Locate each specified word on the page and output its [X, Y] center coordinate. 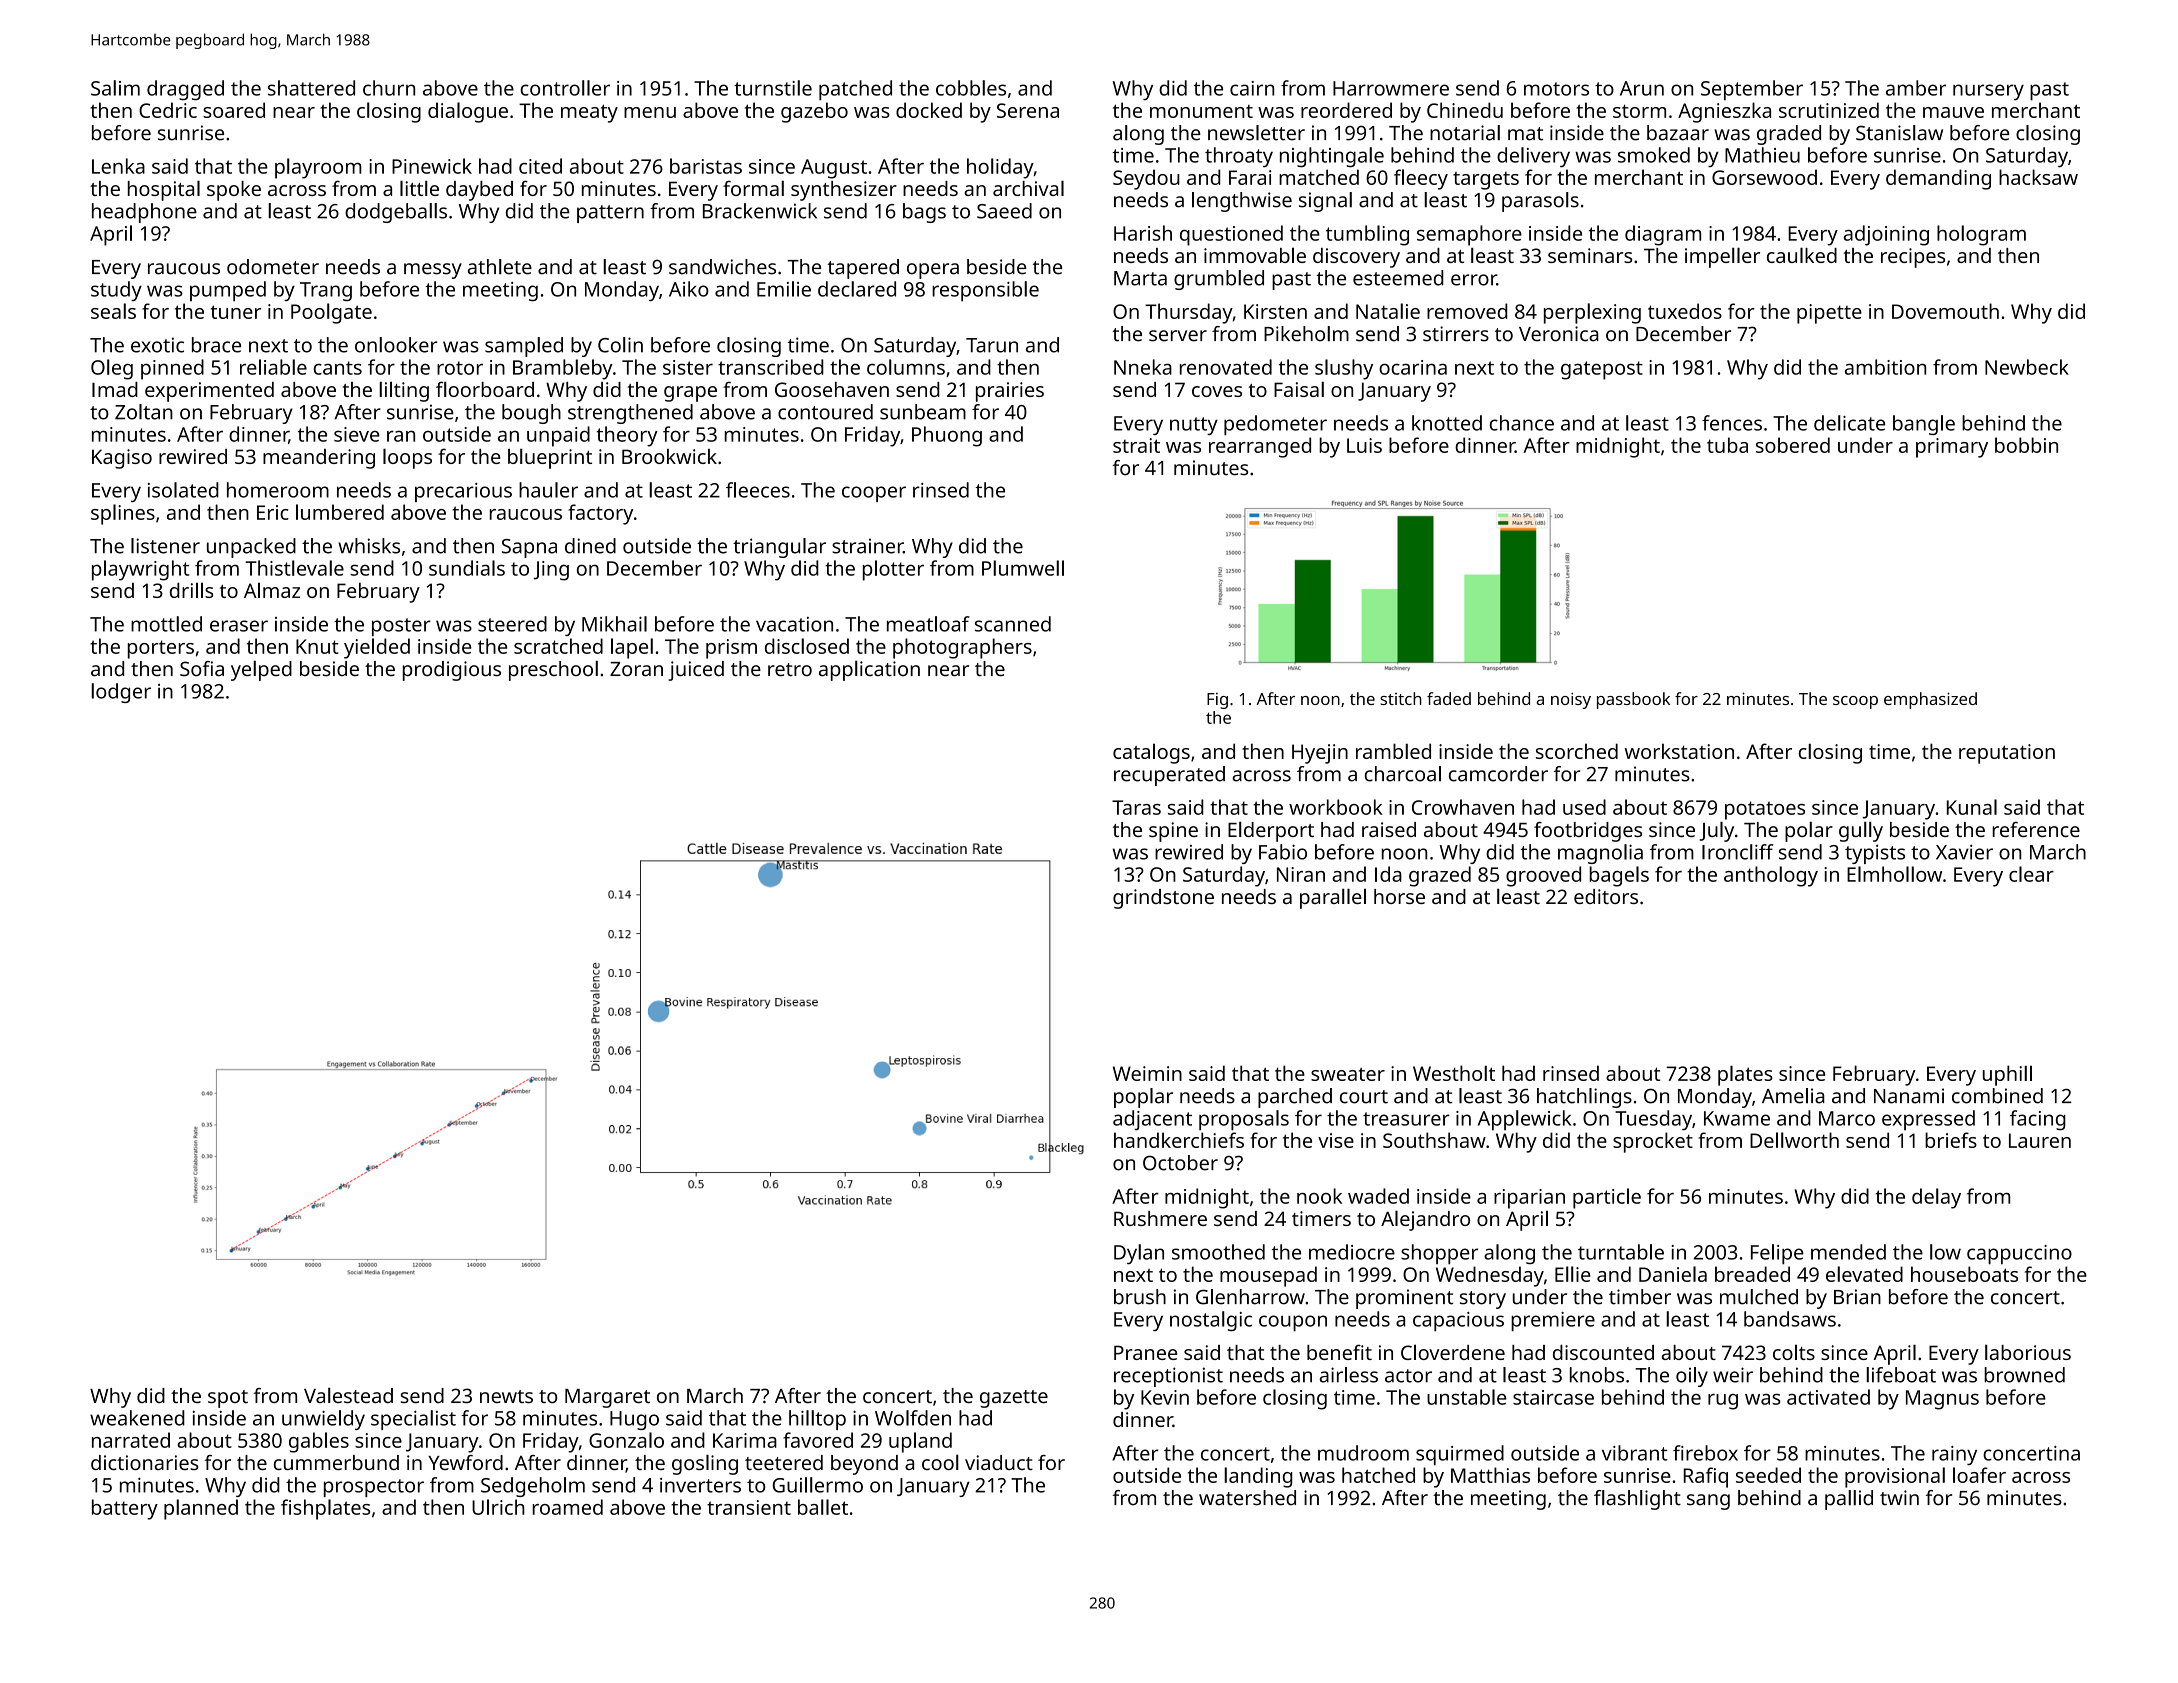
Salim [115, 88]
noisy [1571, 700]
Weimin [1147, 1073]
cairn [1252, 88]
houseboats [1964, 1274]
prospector [374, 1488]
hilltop [817, 1420]
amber [1916, 88]
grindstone [1163, 899]
